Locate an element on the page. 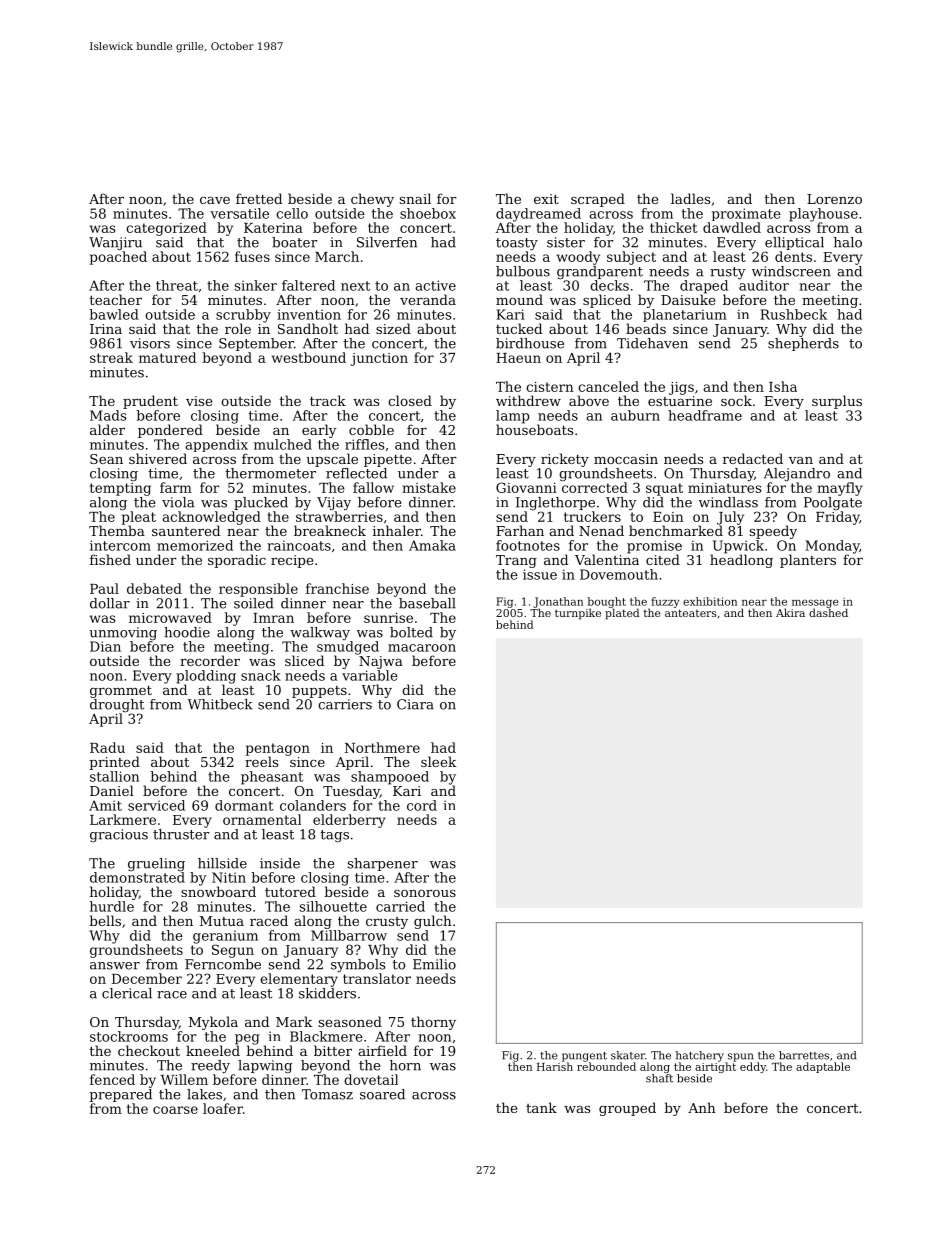  ladles is located at coordinates (690, 198).
